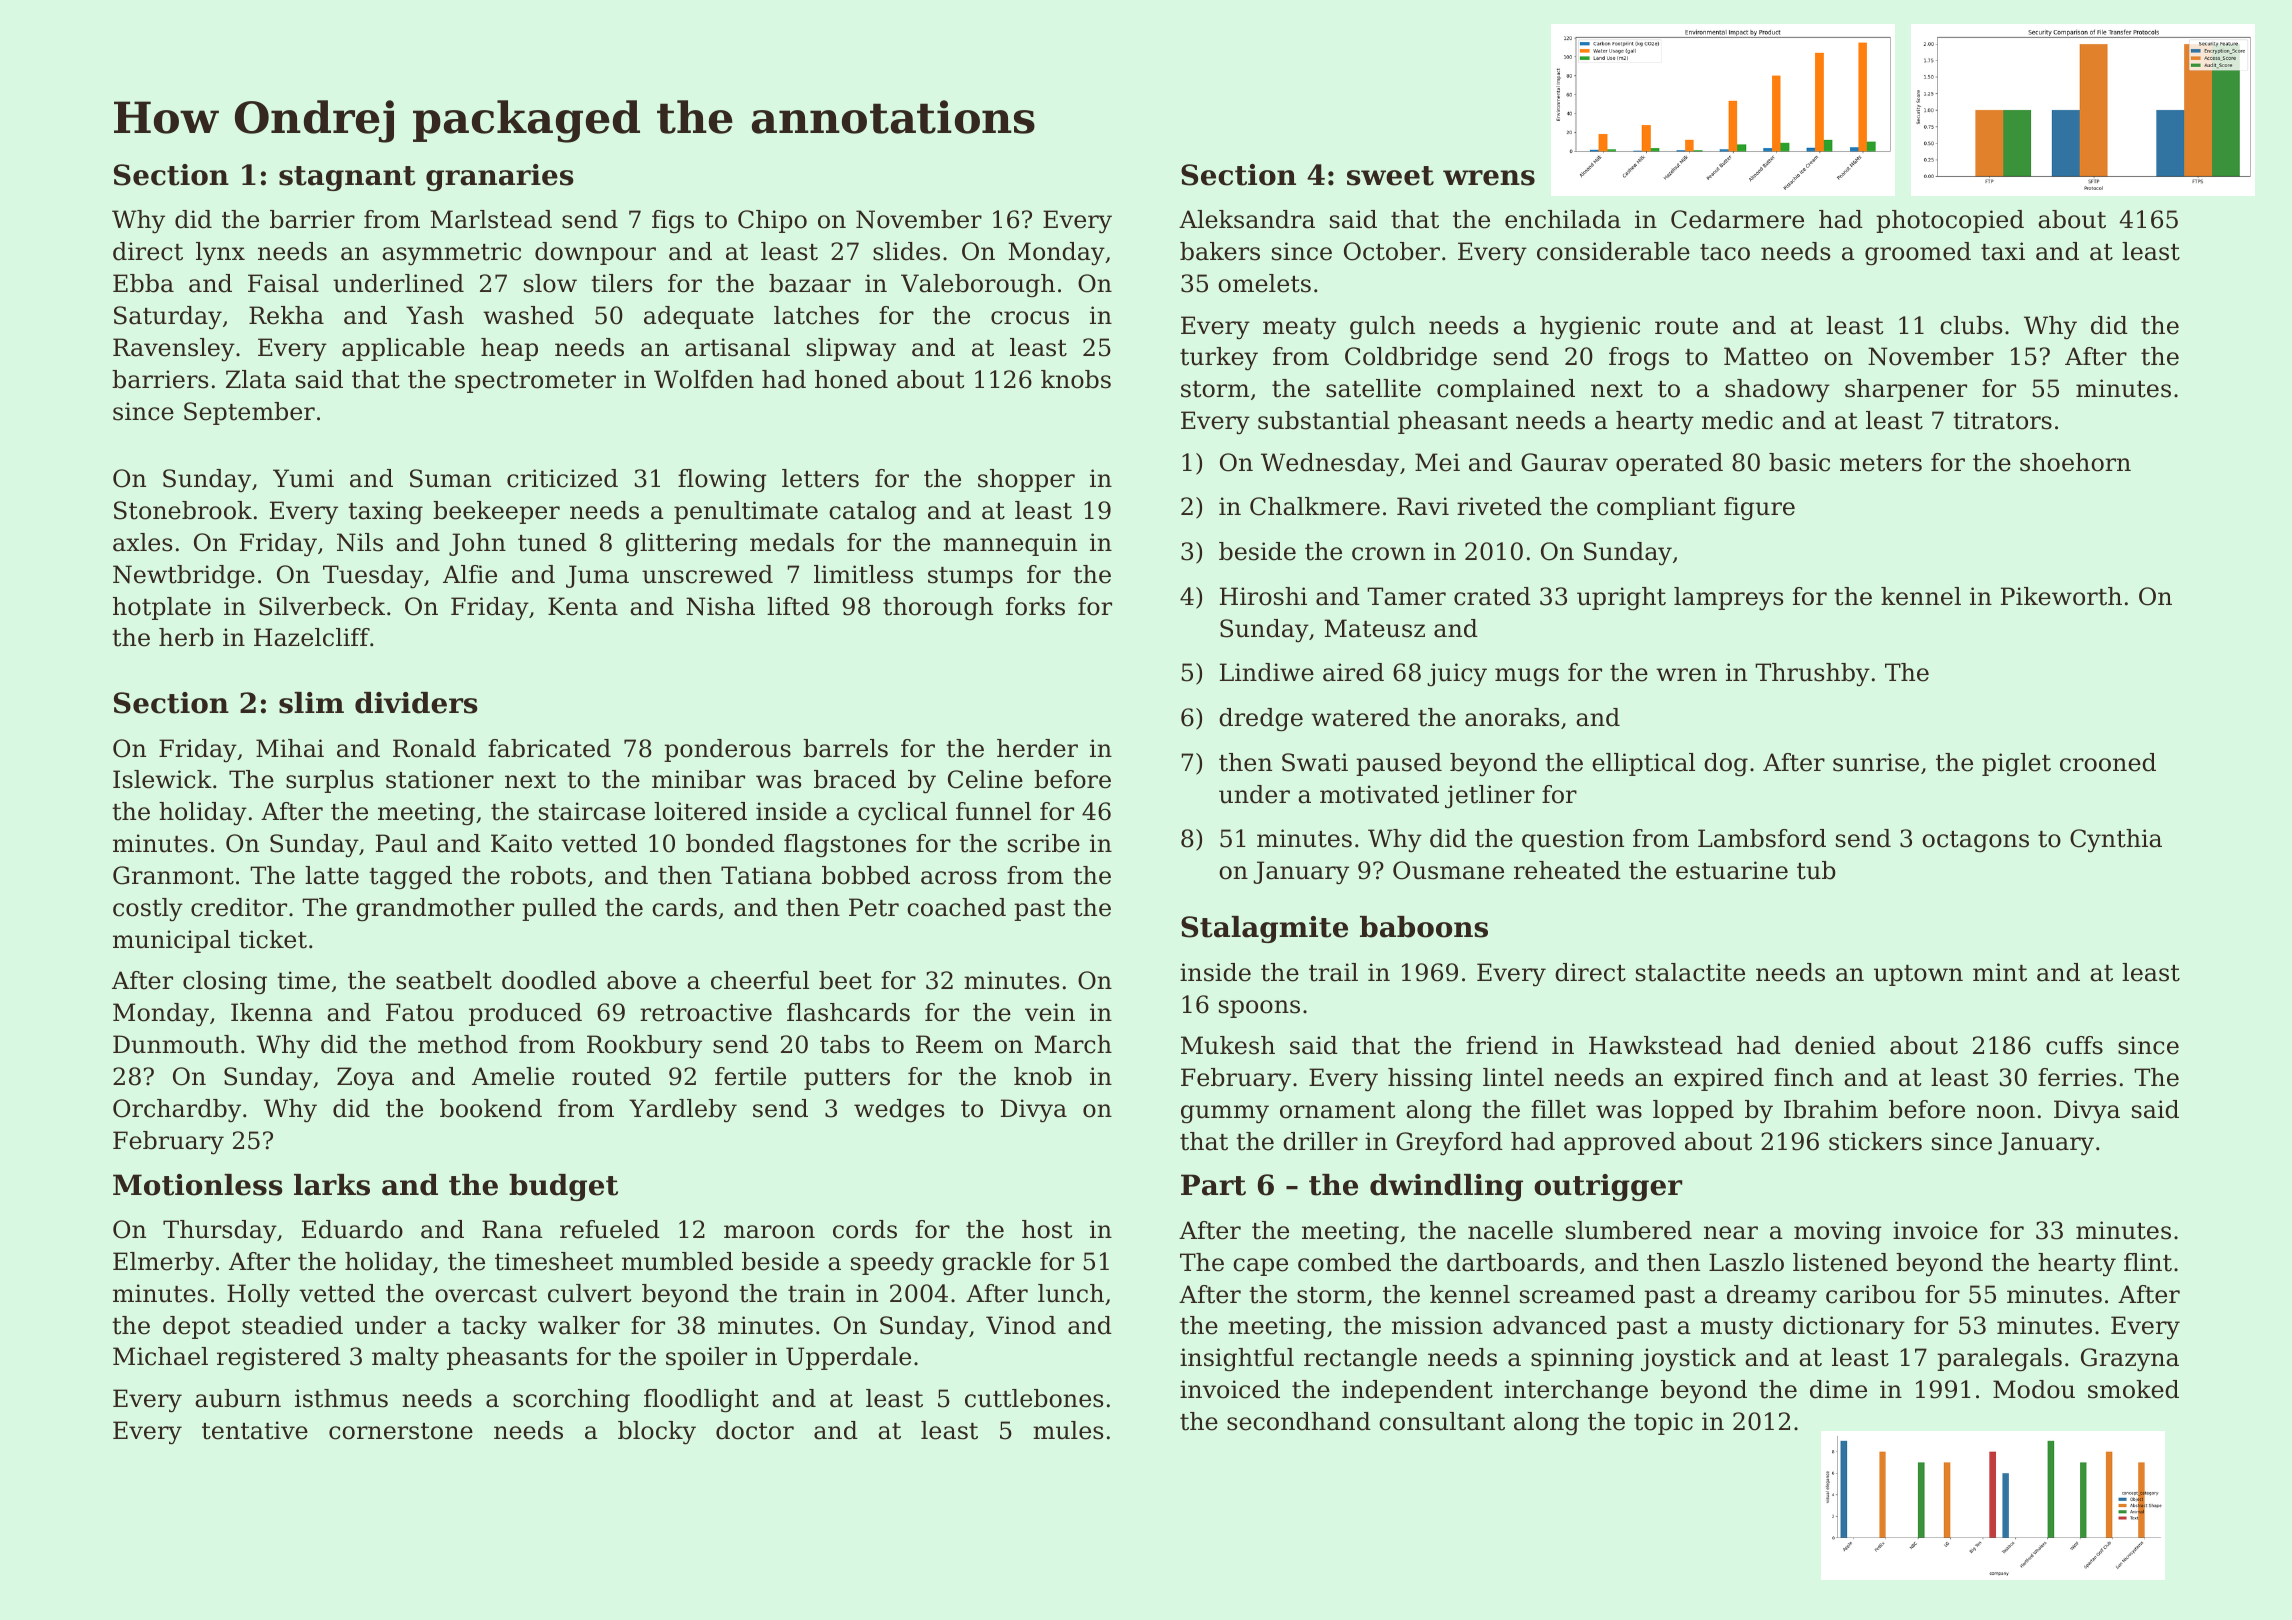  I want to click on gummy, so click(1225, 1114).
